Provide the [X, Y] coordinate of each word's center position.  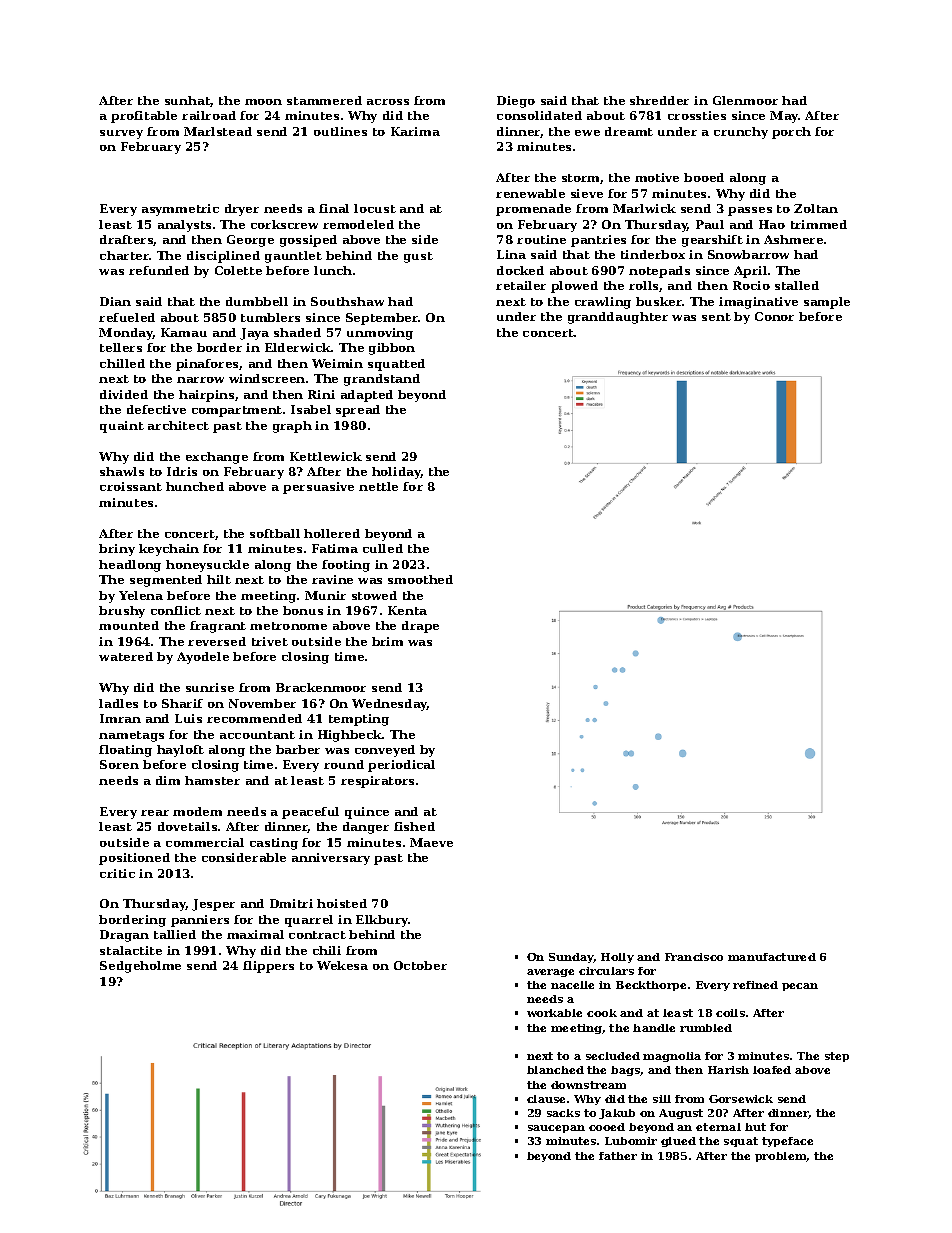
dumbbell [257, 301]
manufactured [772, 957]
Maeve [431, 842]
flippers [268, 967]
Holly [617, 958]
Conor [774, 316]
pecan [800, 987]
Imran [120, 718]
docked [520, 270]
